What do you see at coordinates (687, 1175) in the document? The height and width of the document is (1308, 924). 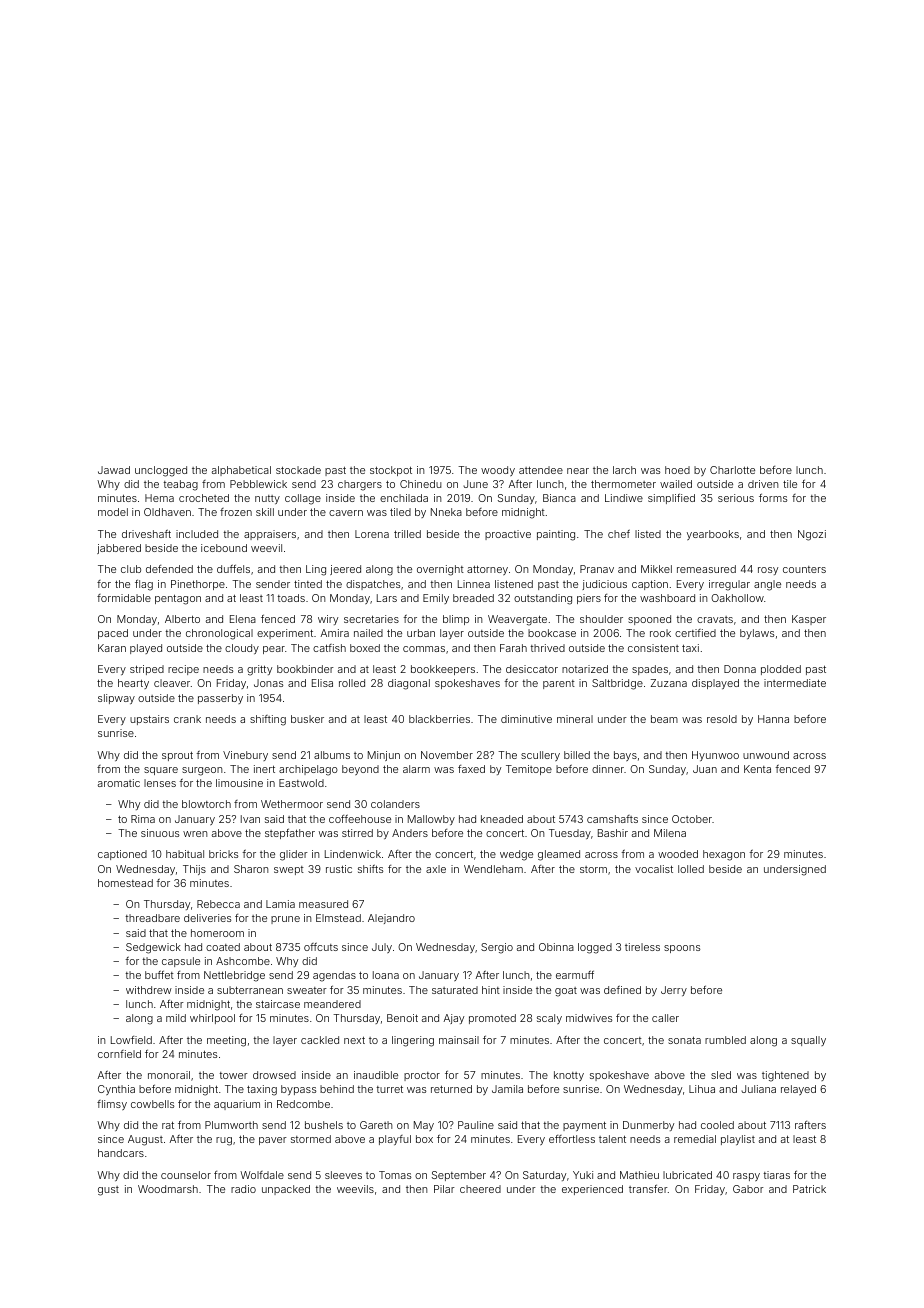 I see `lubricated` at bounding box center [687, 1175].
